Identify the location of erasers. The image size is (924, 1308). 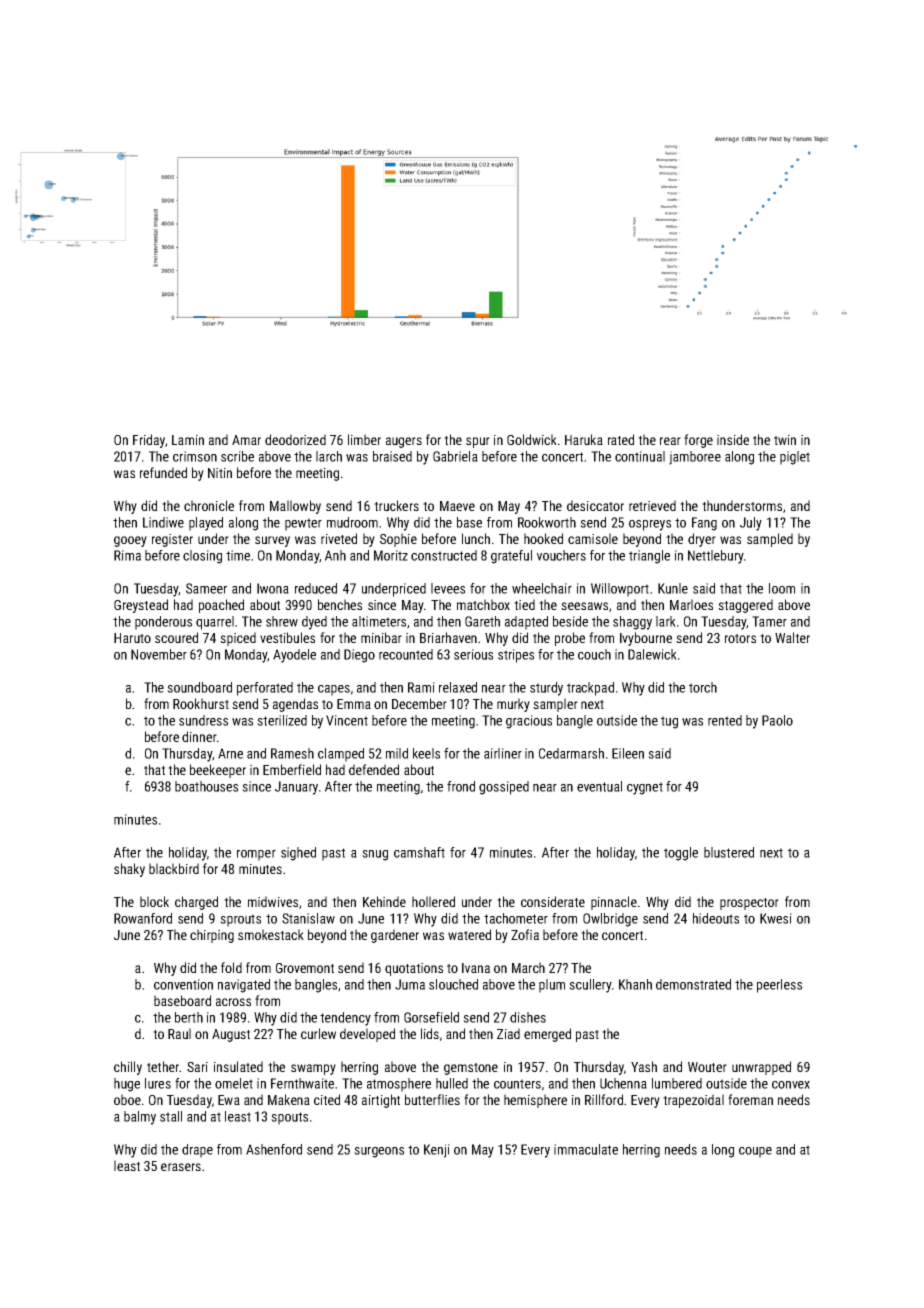
(181, 1167).
